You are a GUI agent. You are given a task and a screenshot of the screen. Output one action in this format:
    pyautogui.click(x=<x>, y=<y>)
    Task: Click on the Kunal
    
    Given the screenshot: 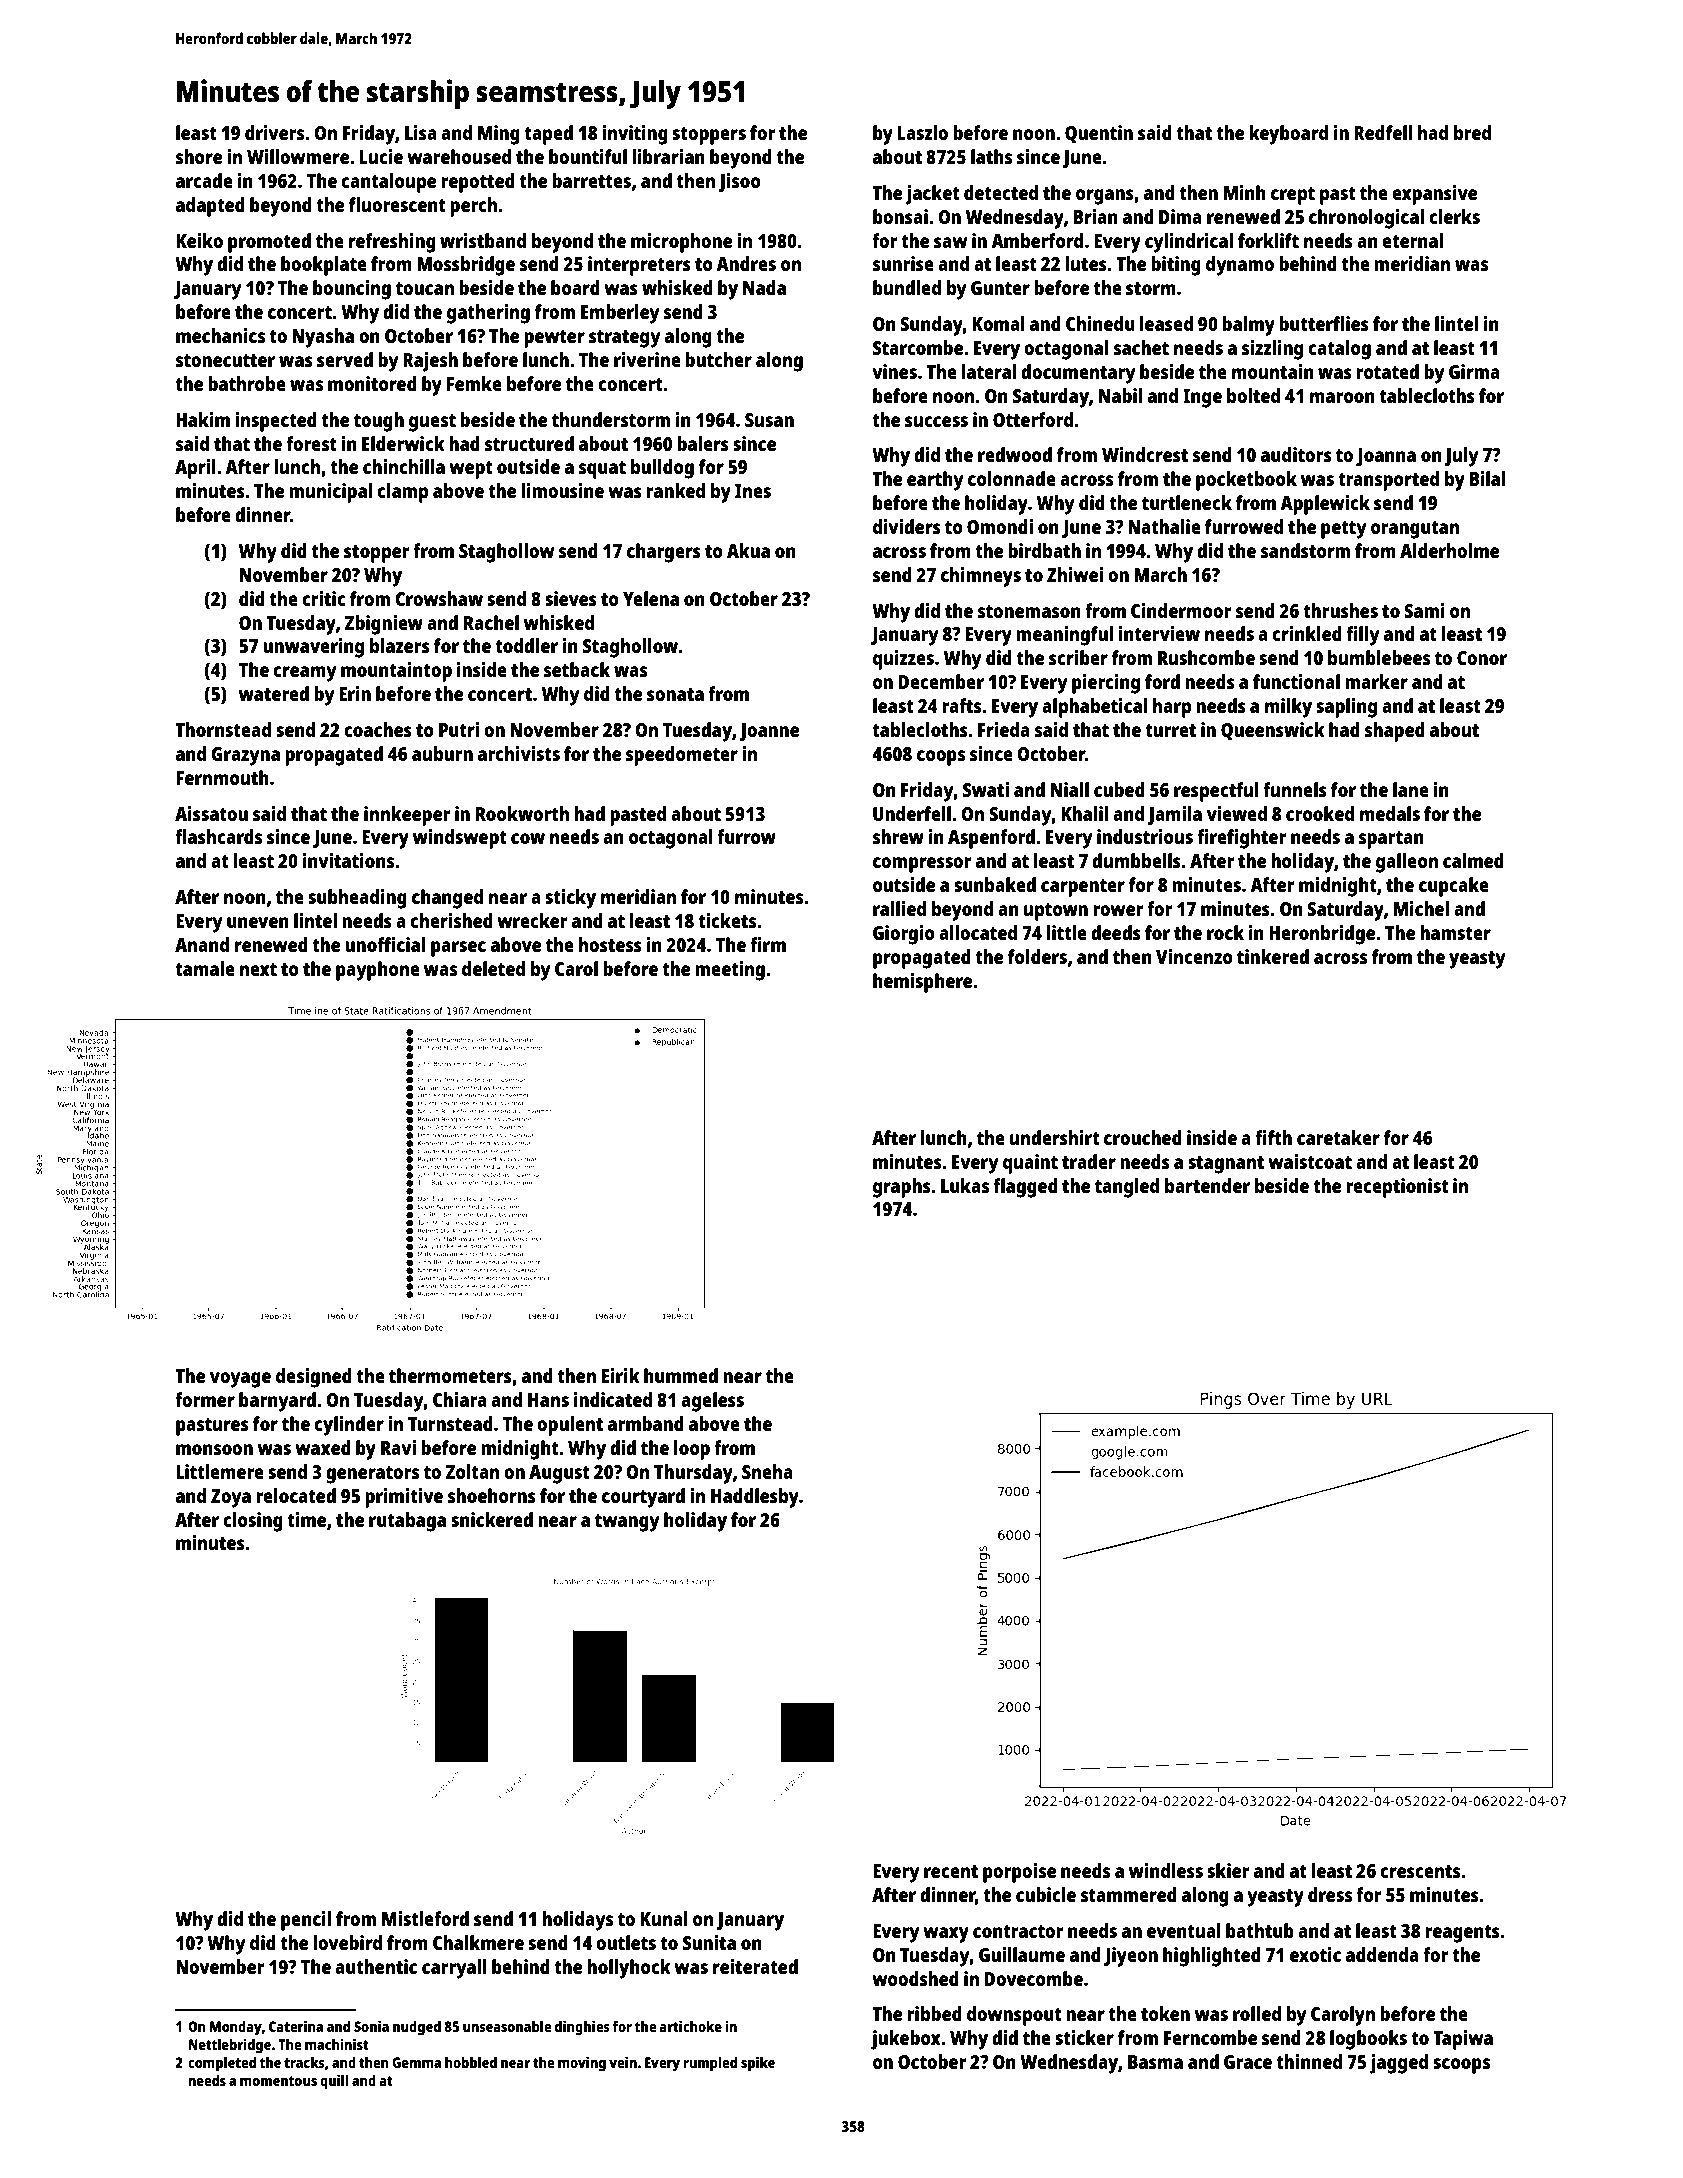 What is the action you would take?
    pyautogui.click(x=664, y=1918)
